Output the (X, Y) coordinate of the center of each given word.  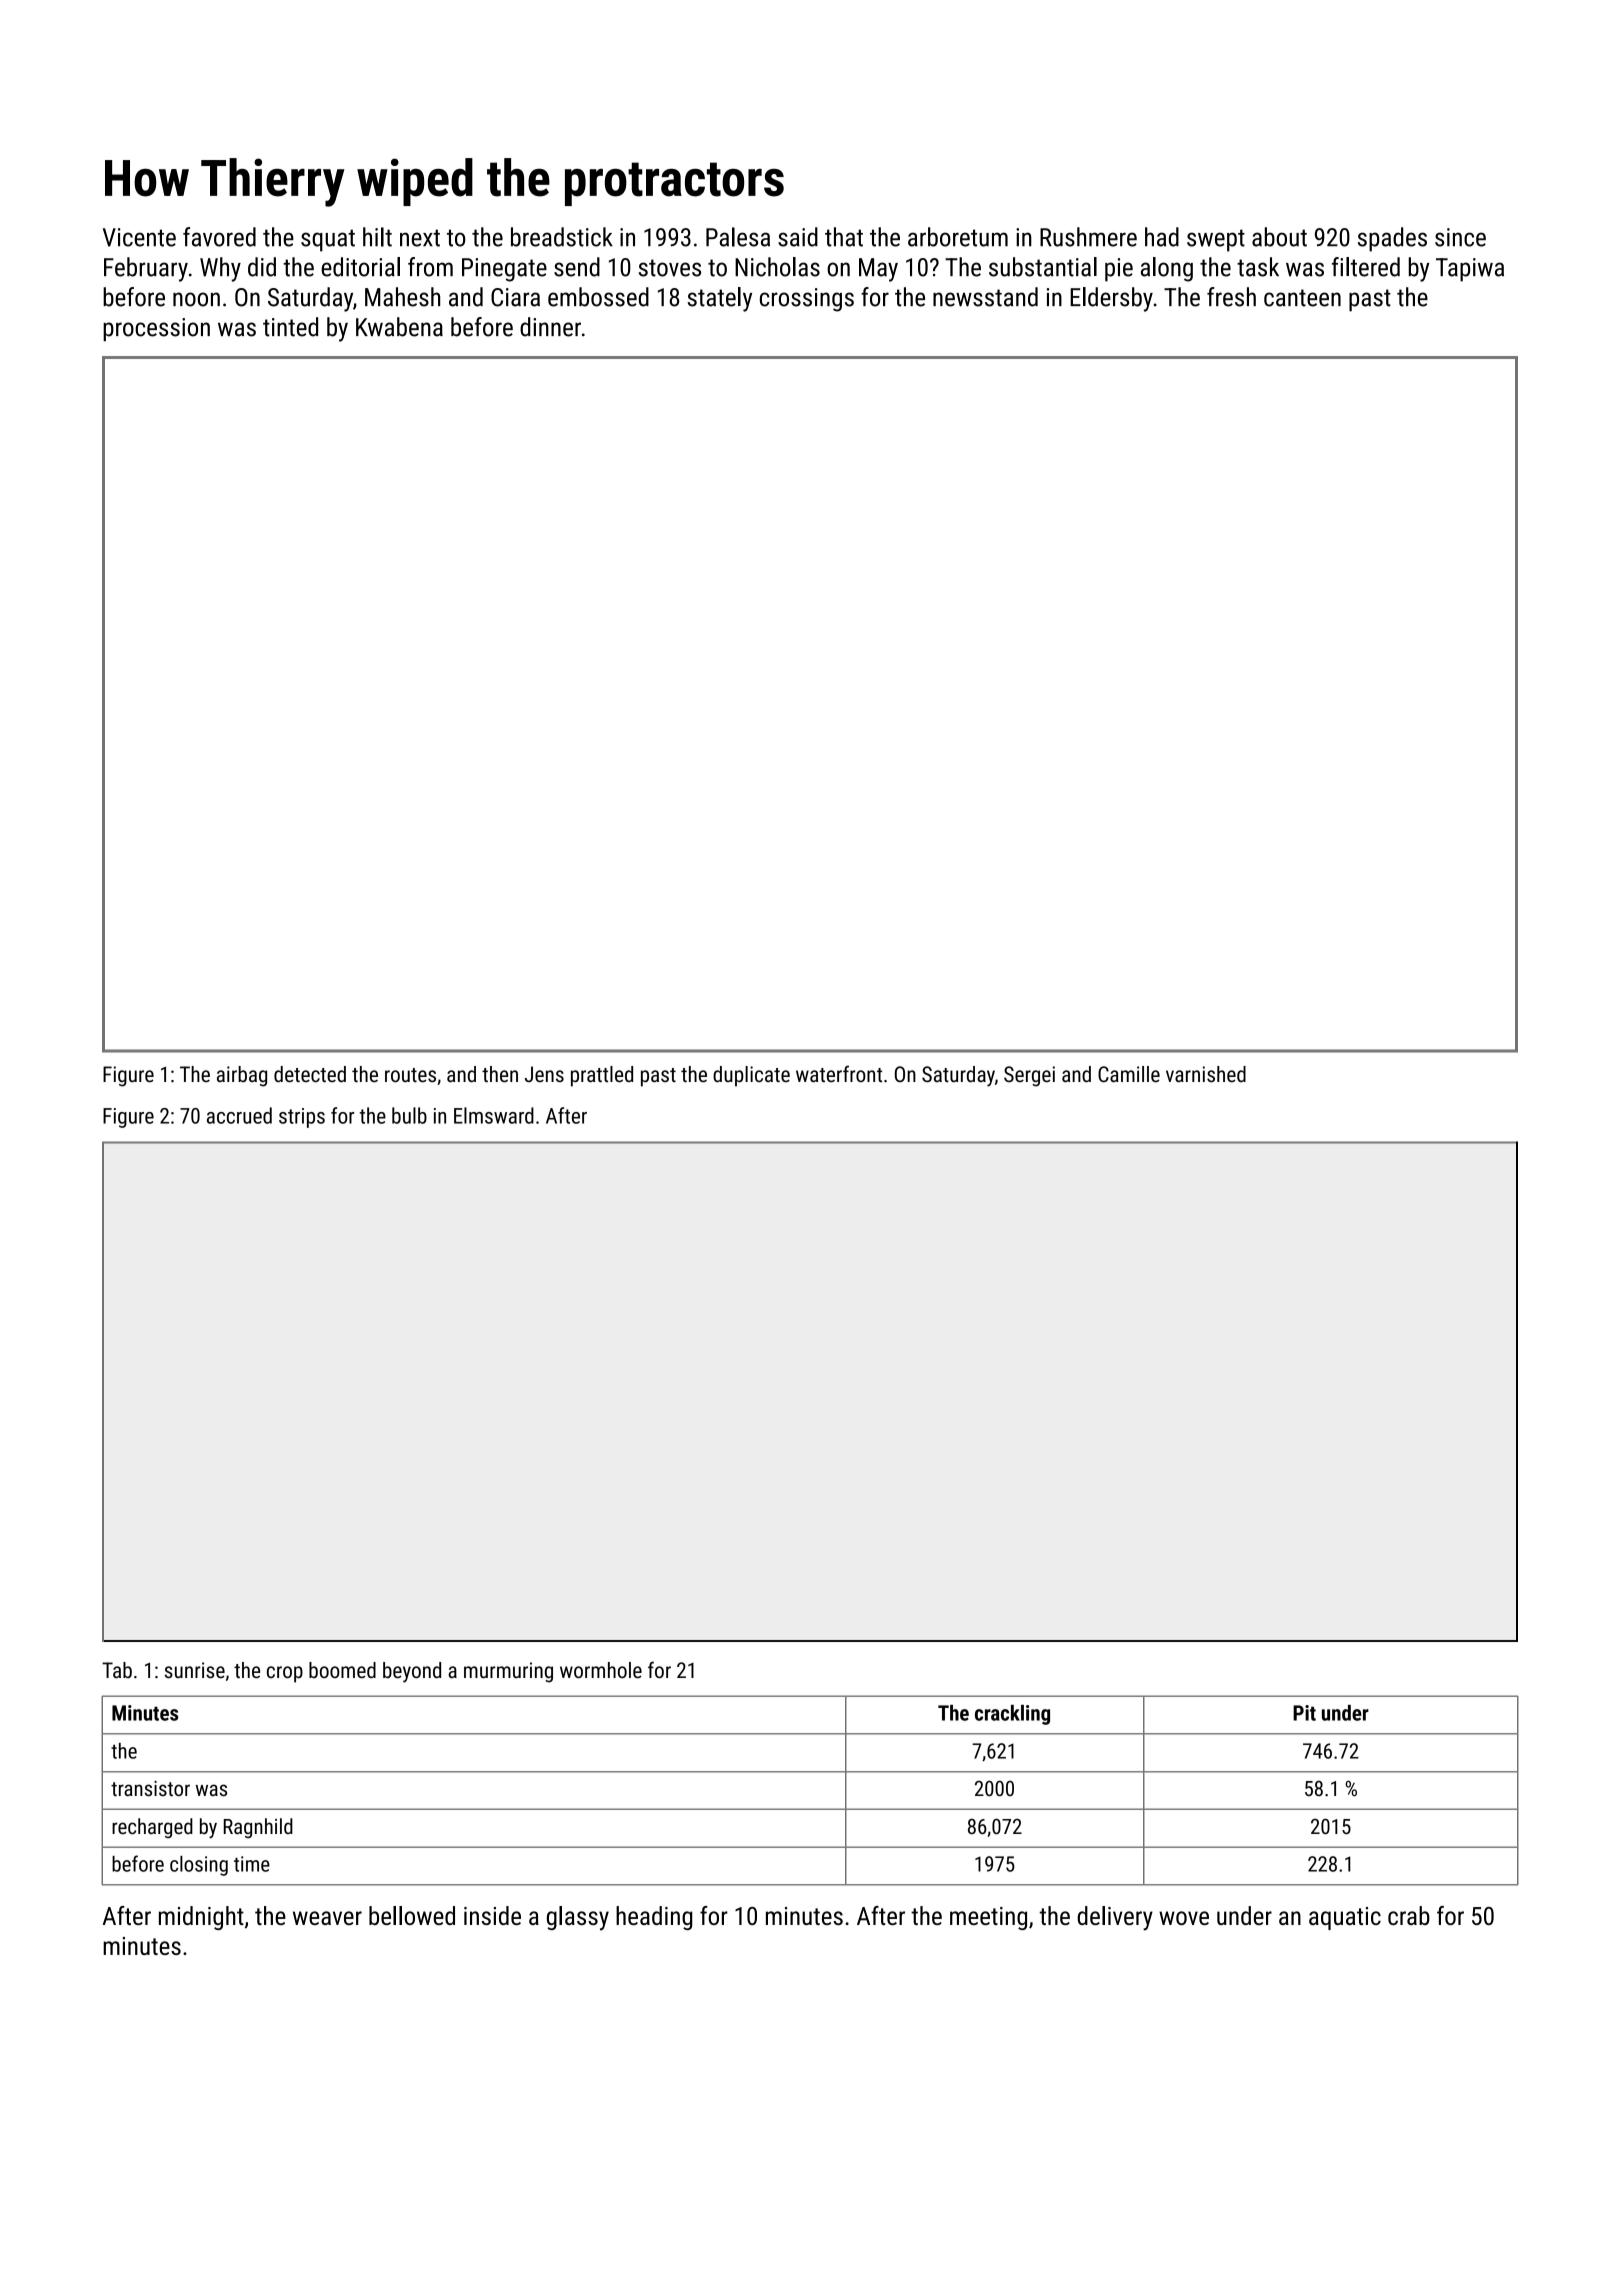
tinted (290, 327)
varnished (1206, 1074)
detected (310, 1074)
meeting (988, 1918)
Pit (1304, 1713)
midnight (201, 1918)
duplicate (751, 1076)
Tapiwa (1470, 270)
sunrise (195, 1670)
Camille (1129, 1074)
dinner (550, 327)
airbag (242, 1076)
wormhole (601, 1670)
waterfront (839, 1074)
